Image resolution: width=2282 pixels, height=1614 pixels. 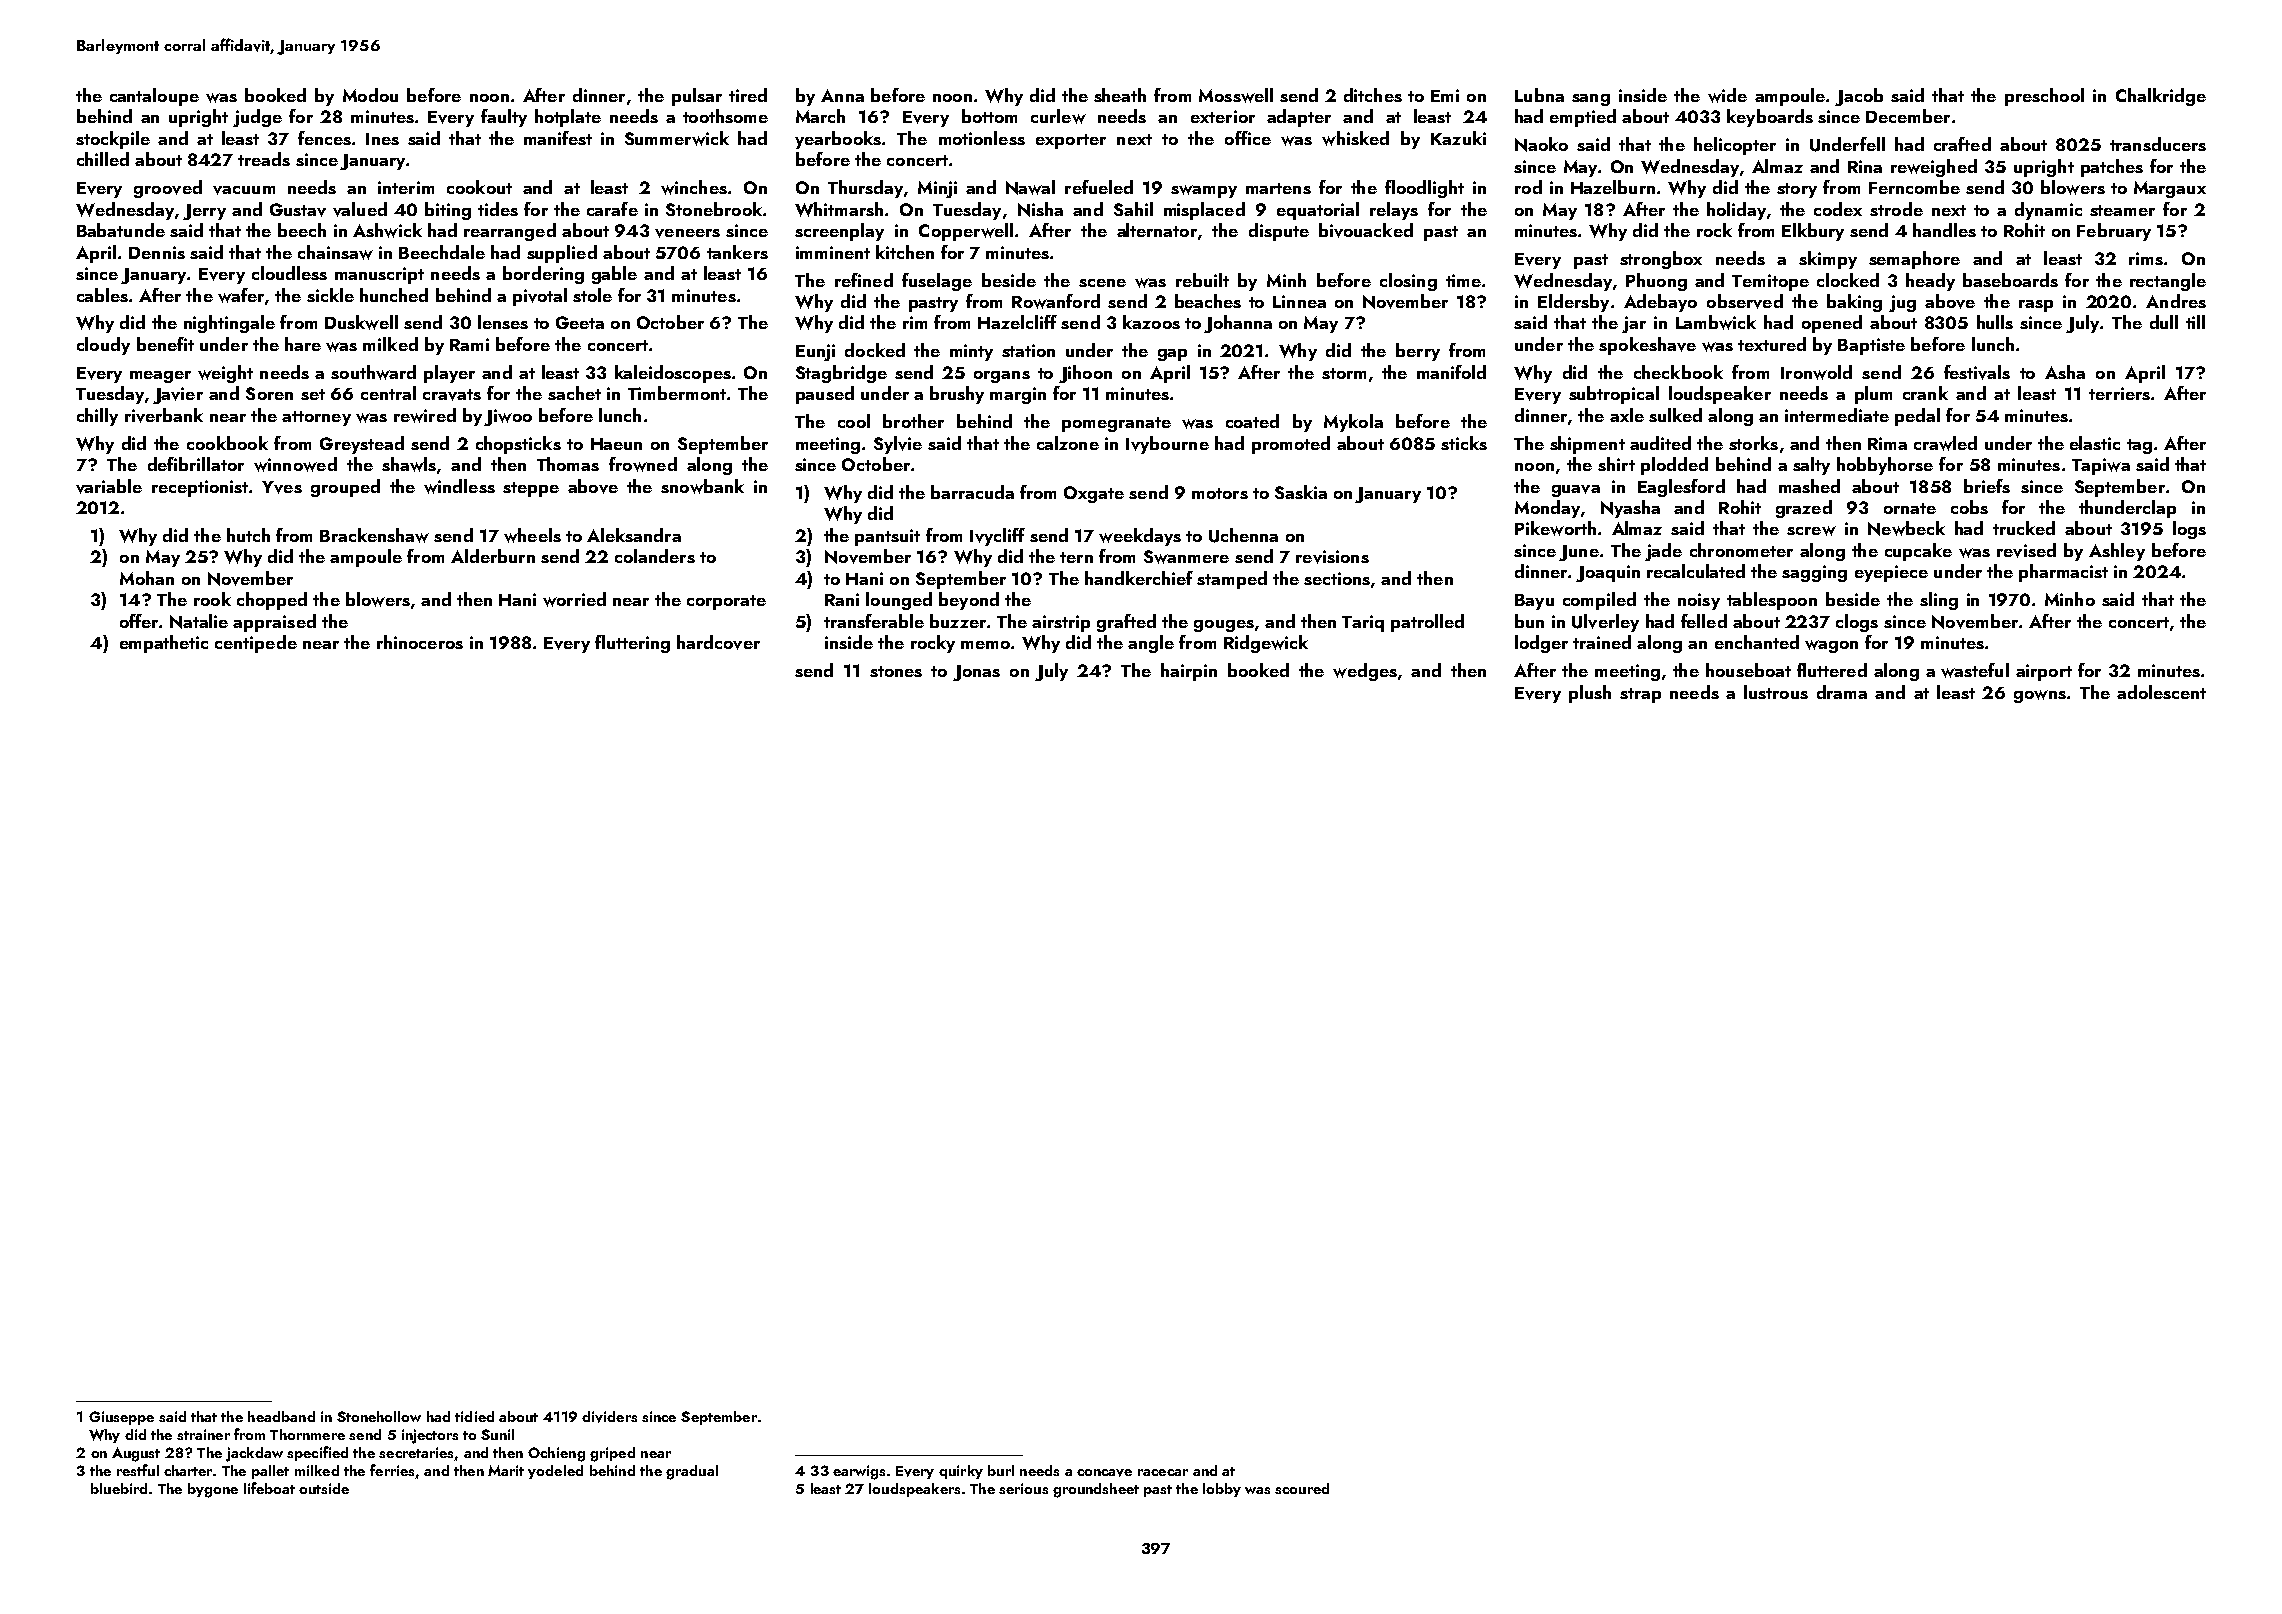 What do you see at coordinates (1163, 1472) in the screenshot?
I see `racecar` at bounding box center [1163, 1472].
